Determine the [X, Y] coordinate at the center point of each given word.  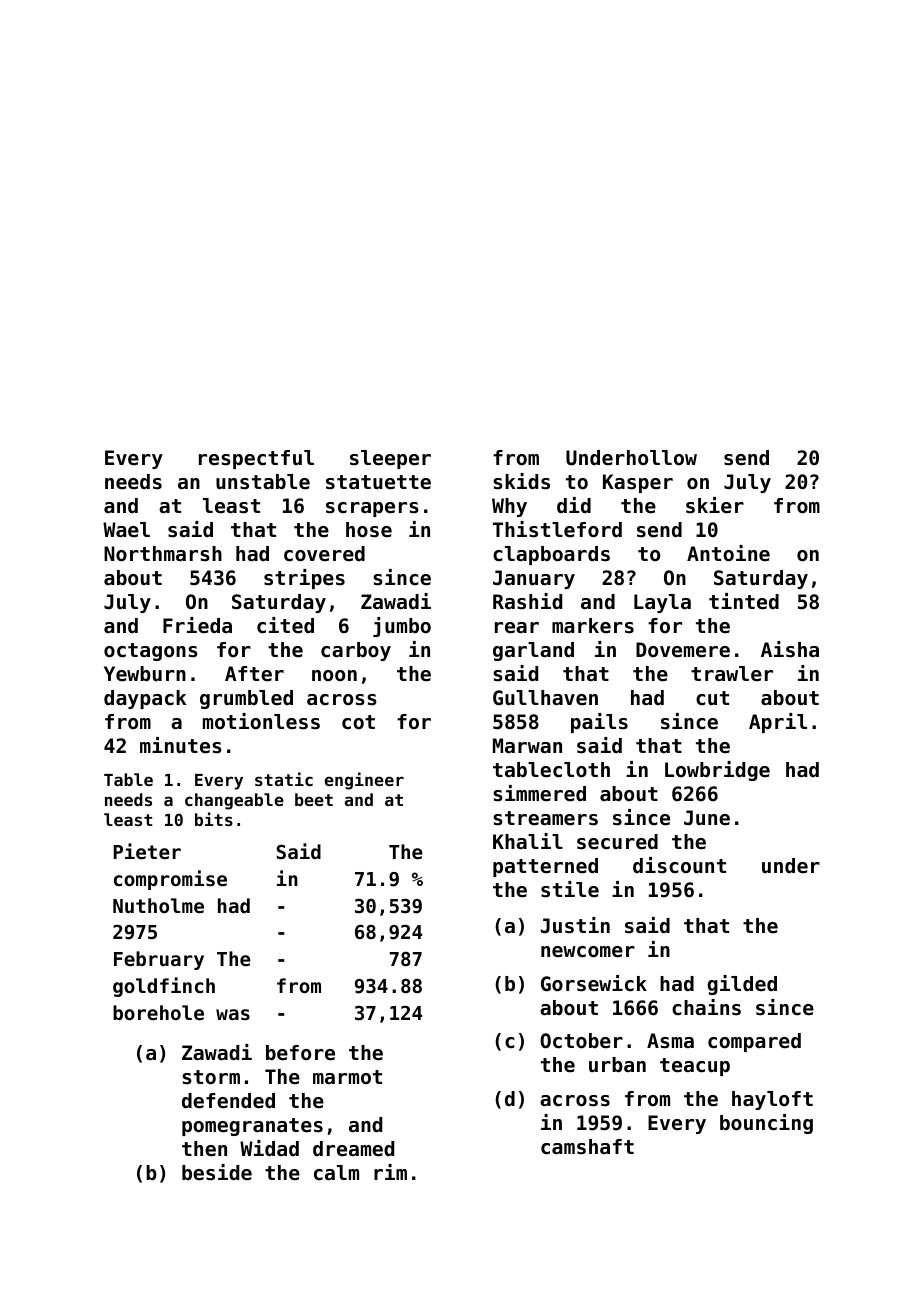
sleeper [390, 459]
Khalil [528, 841]
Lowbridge [717, 771]
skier [715, 505]
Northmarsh [163, 554]
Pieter [147, 851]
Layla [662, 603]
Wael [126, 530]
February [159, 960]
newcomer [588, 952]
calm [336, 1172]
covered [324, 554]
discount [679, 865]
